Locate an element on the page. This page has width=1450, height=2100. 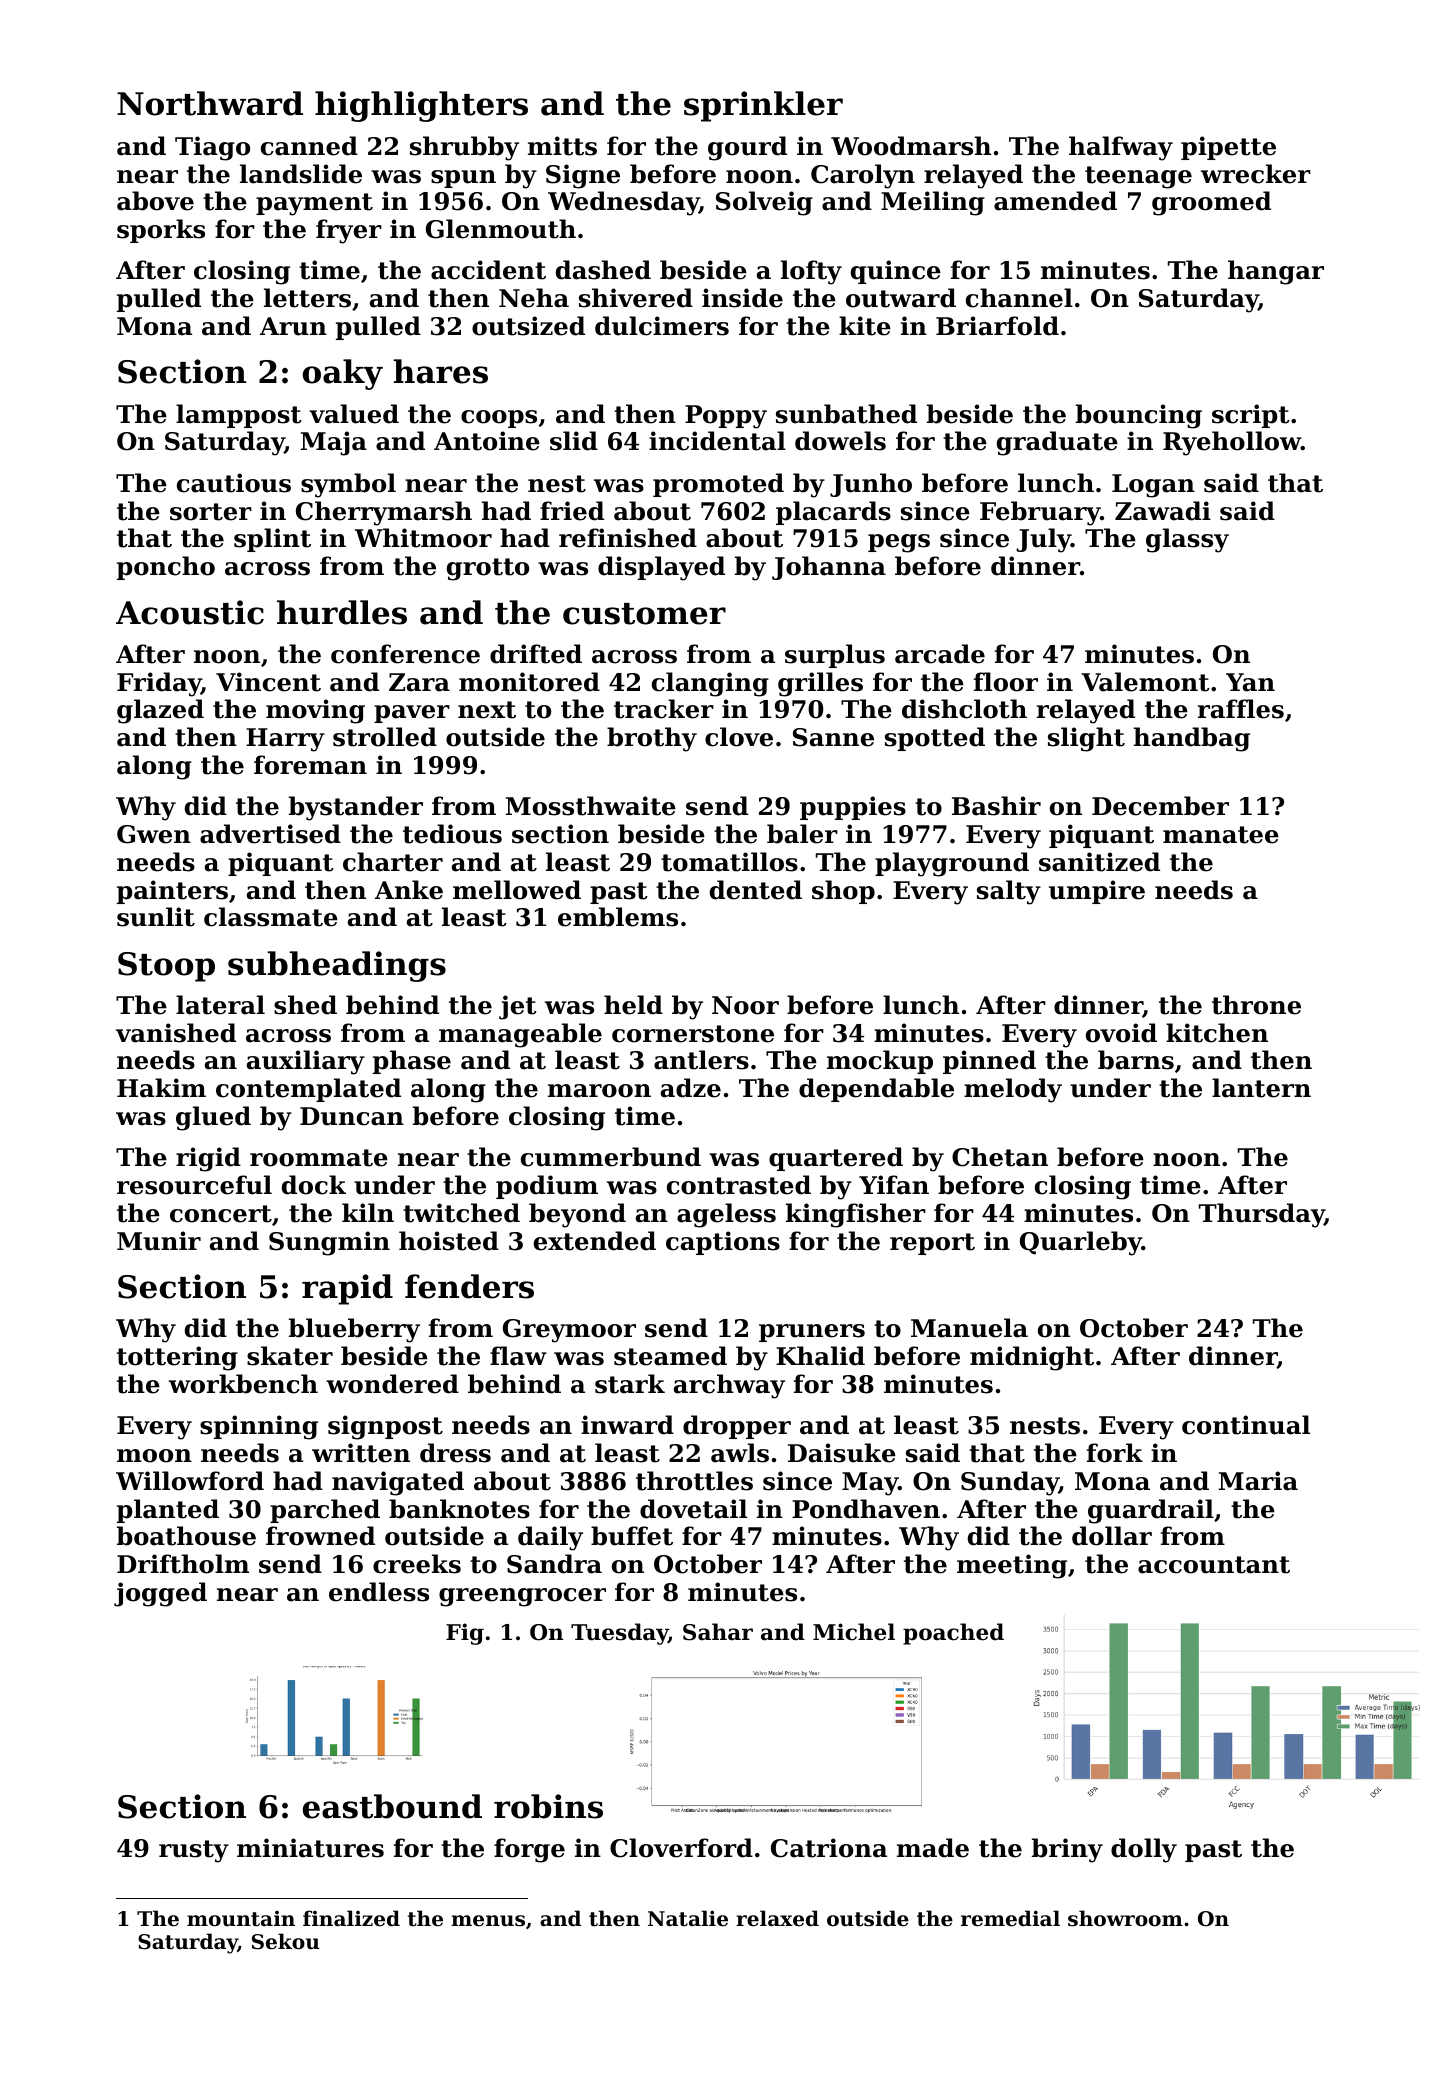
jogged is located at coordinates (160, 1594).
